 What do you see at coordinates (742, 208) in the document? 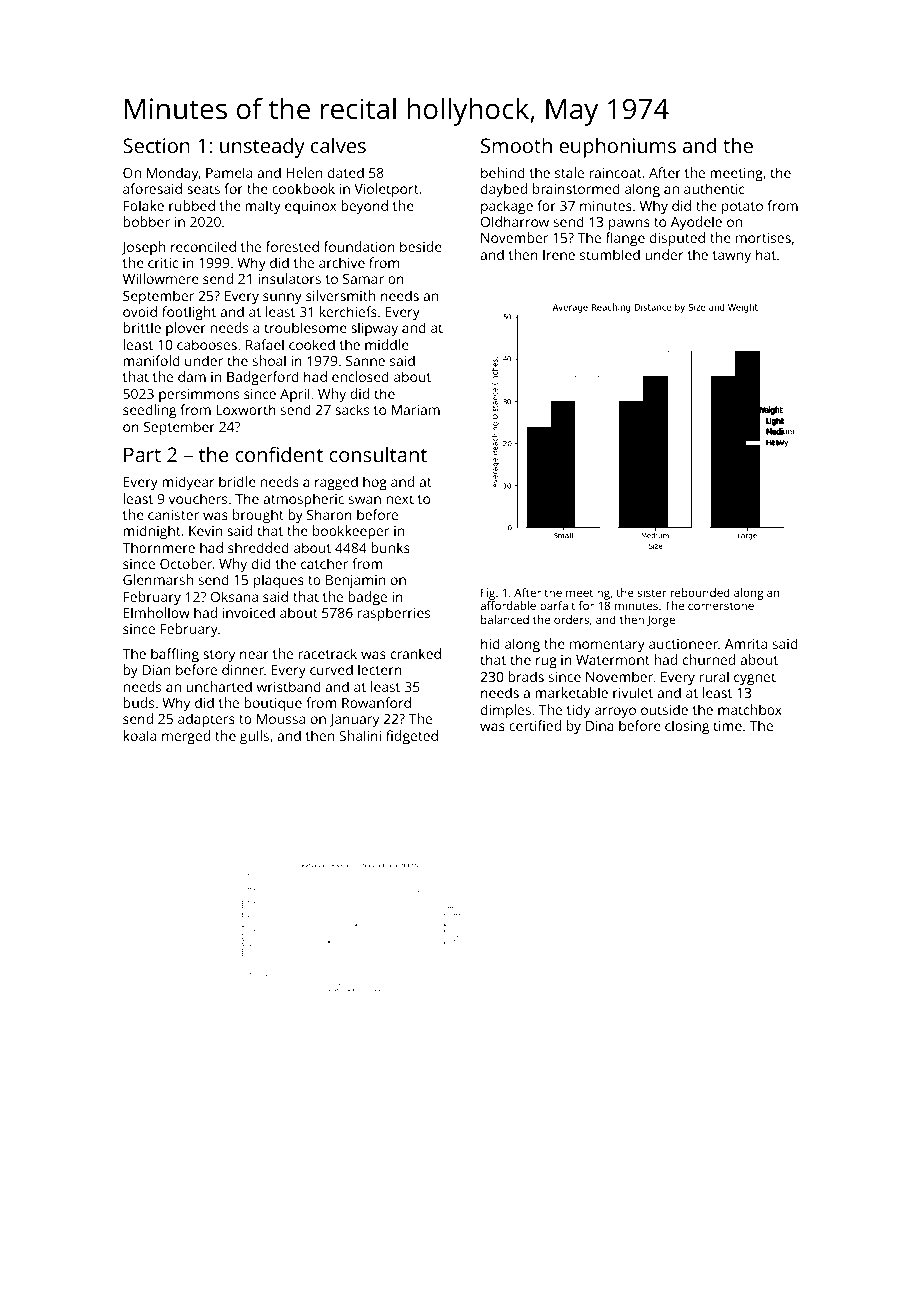
I see `potato` at bounding box center [742, 208].
